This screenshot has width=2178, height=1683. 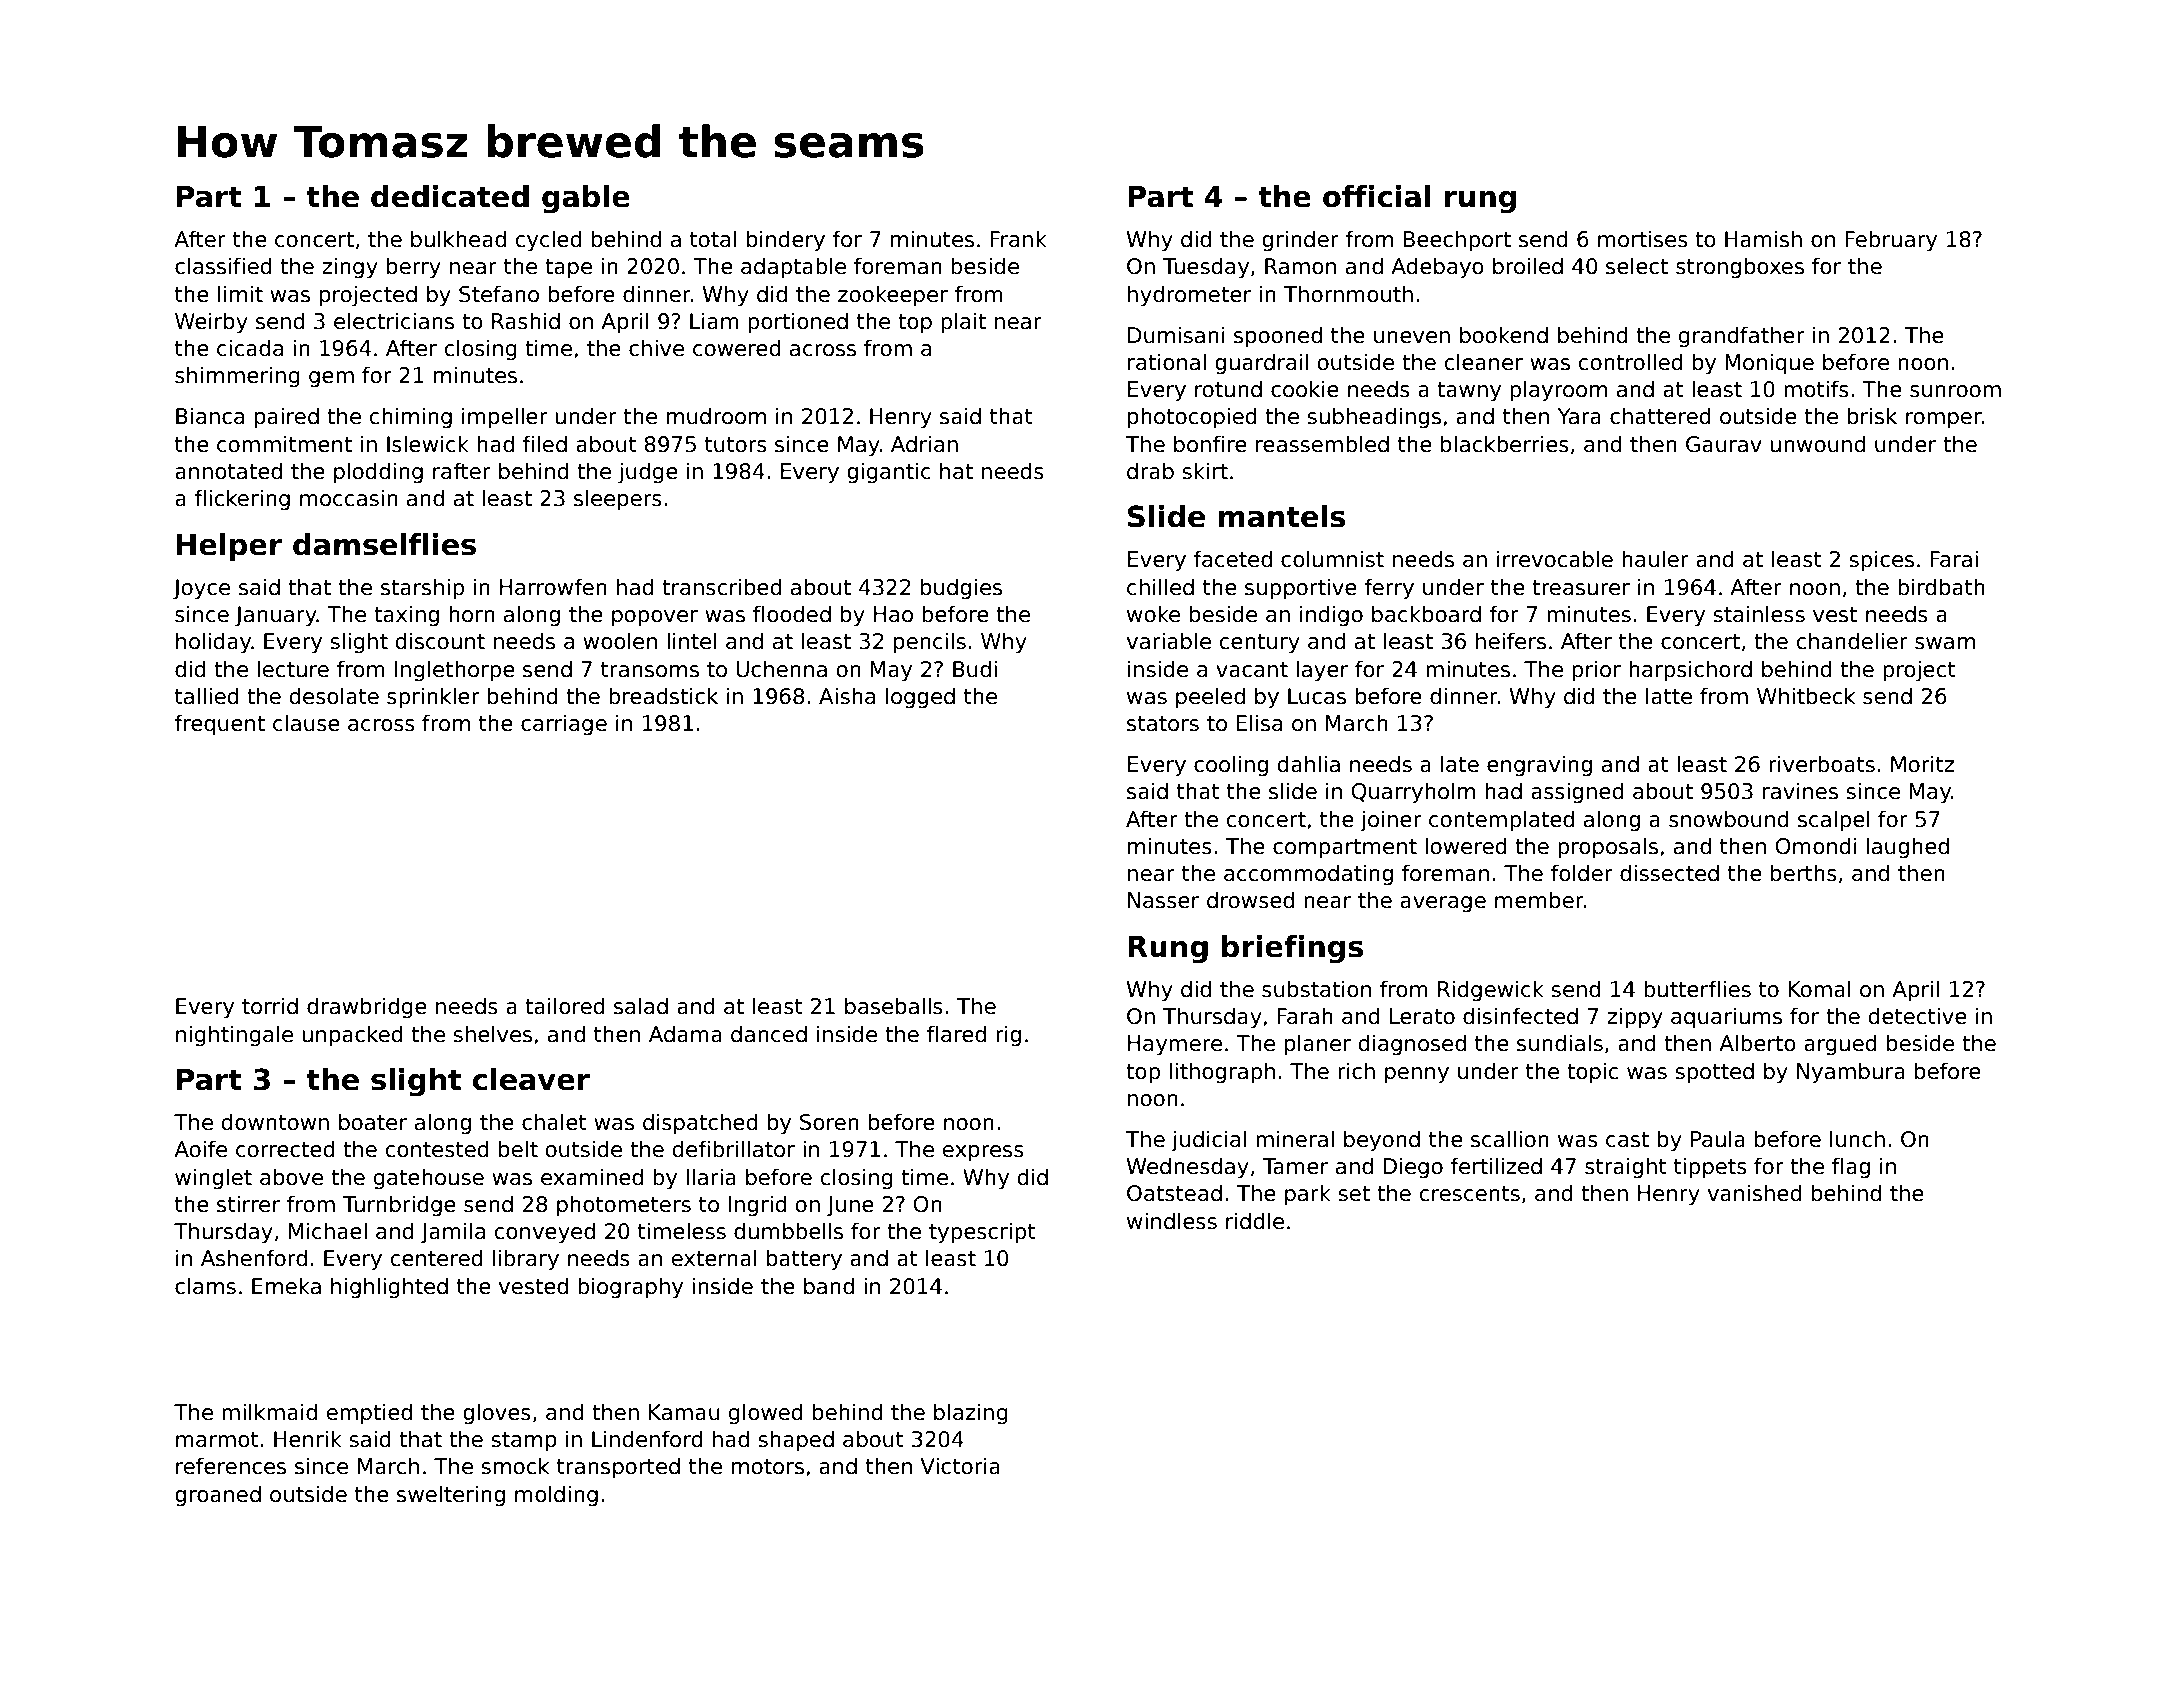 What do you see at coordinates (422, 589) in the screenshot?
I see `starship` at bounding box center [422, 589].
